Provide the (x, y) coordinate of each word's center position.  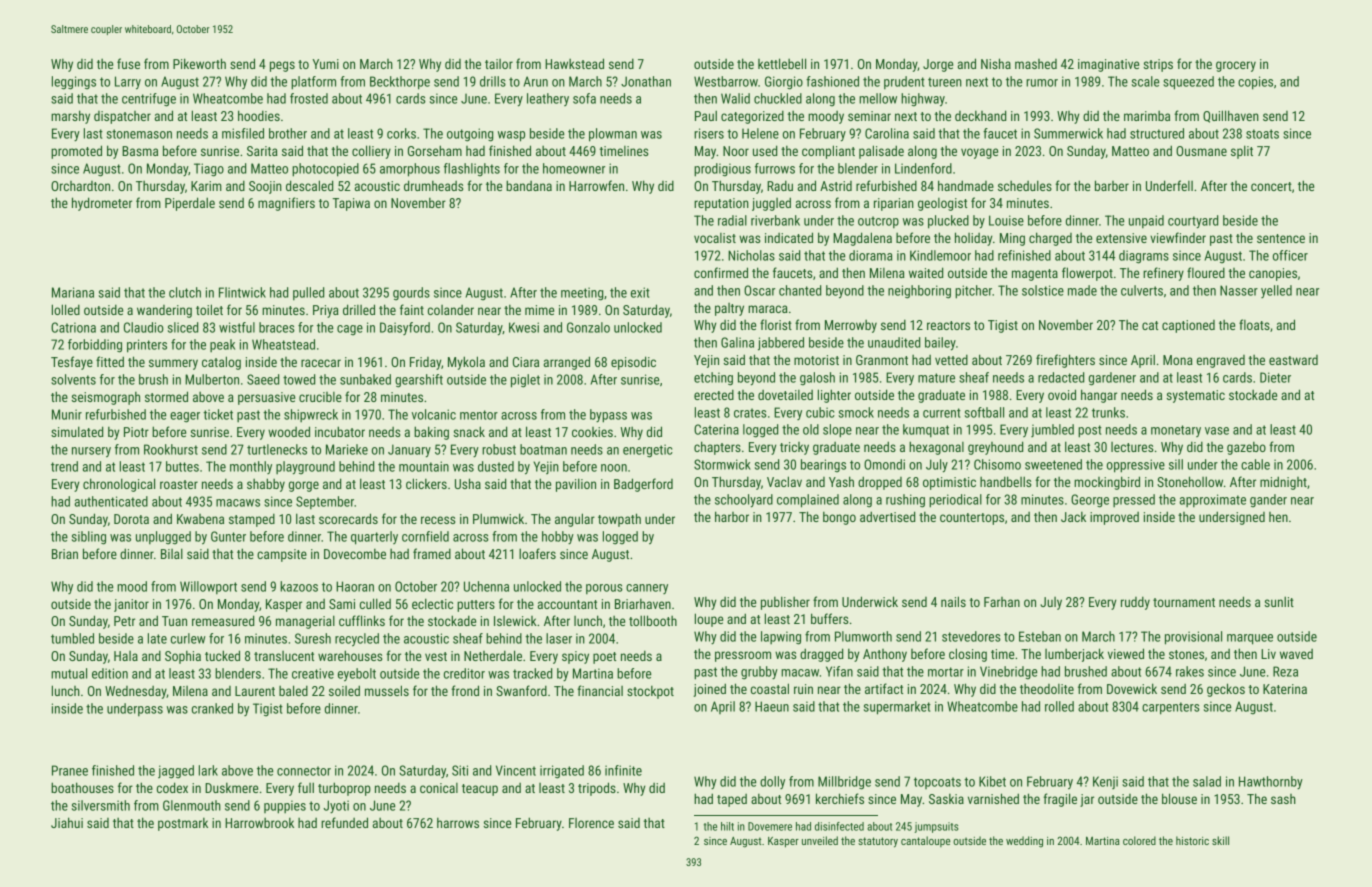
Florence (591, 823)
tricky (794, 448)
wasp (511, 136)
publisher (785, 603)
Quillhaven (1231, 116)
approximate (1213, 500)
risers (709, 133)
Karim (206, 186)
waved (1296, 654)
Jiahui (67, 822)
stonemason (139, 134)
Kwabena (200, 519)
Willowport (208, 587)
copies (1255, 83)
